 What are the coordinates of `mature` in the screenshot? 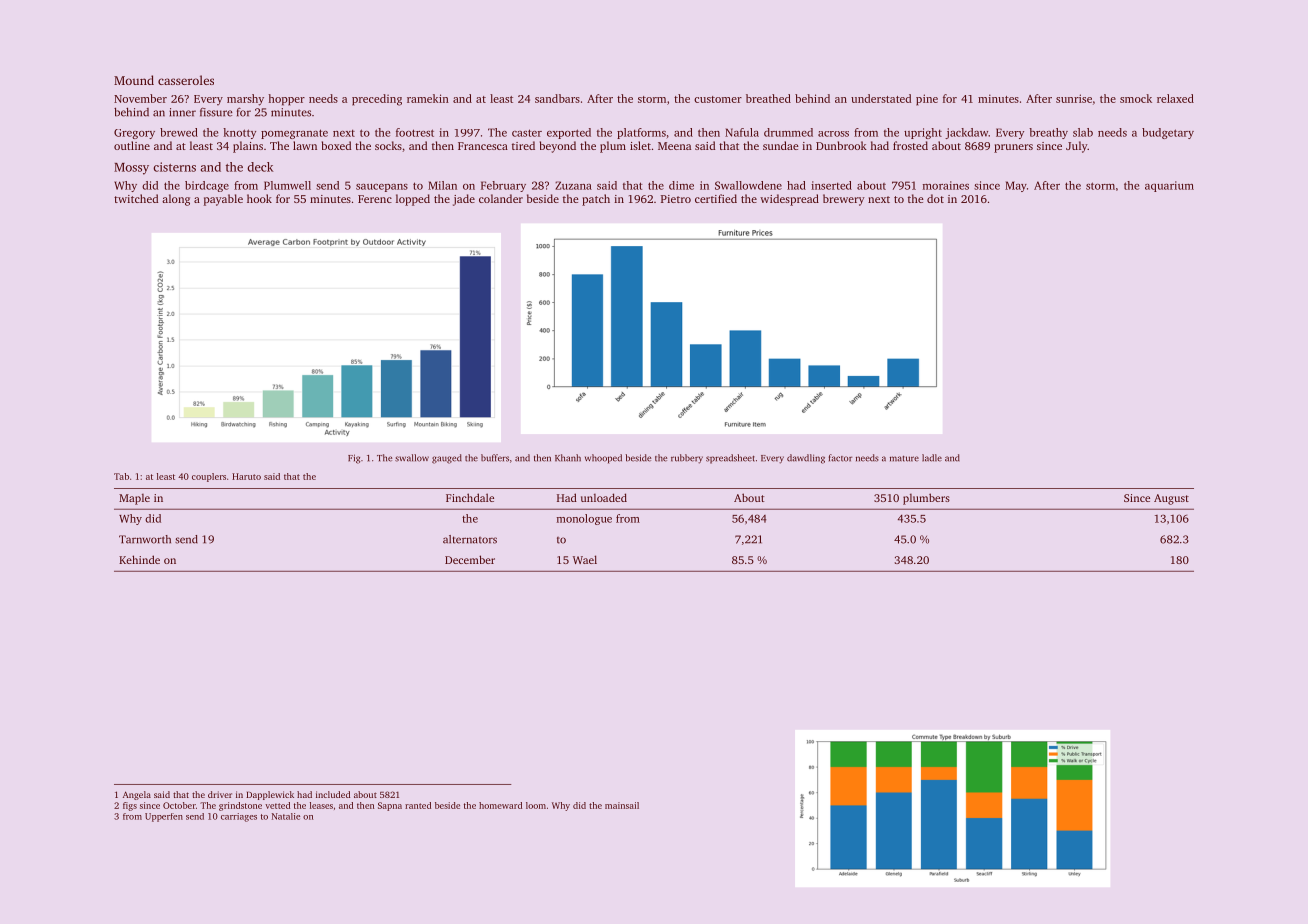 It's located at (904, 459).
